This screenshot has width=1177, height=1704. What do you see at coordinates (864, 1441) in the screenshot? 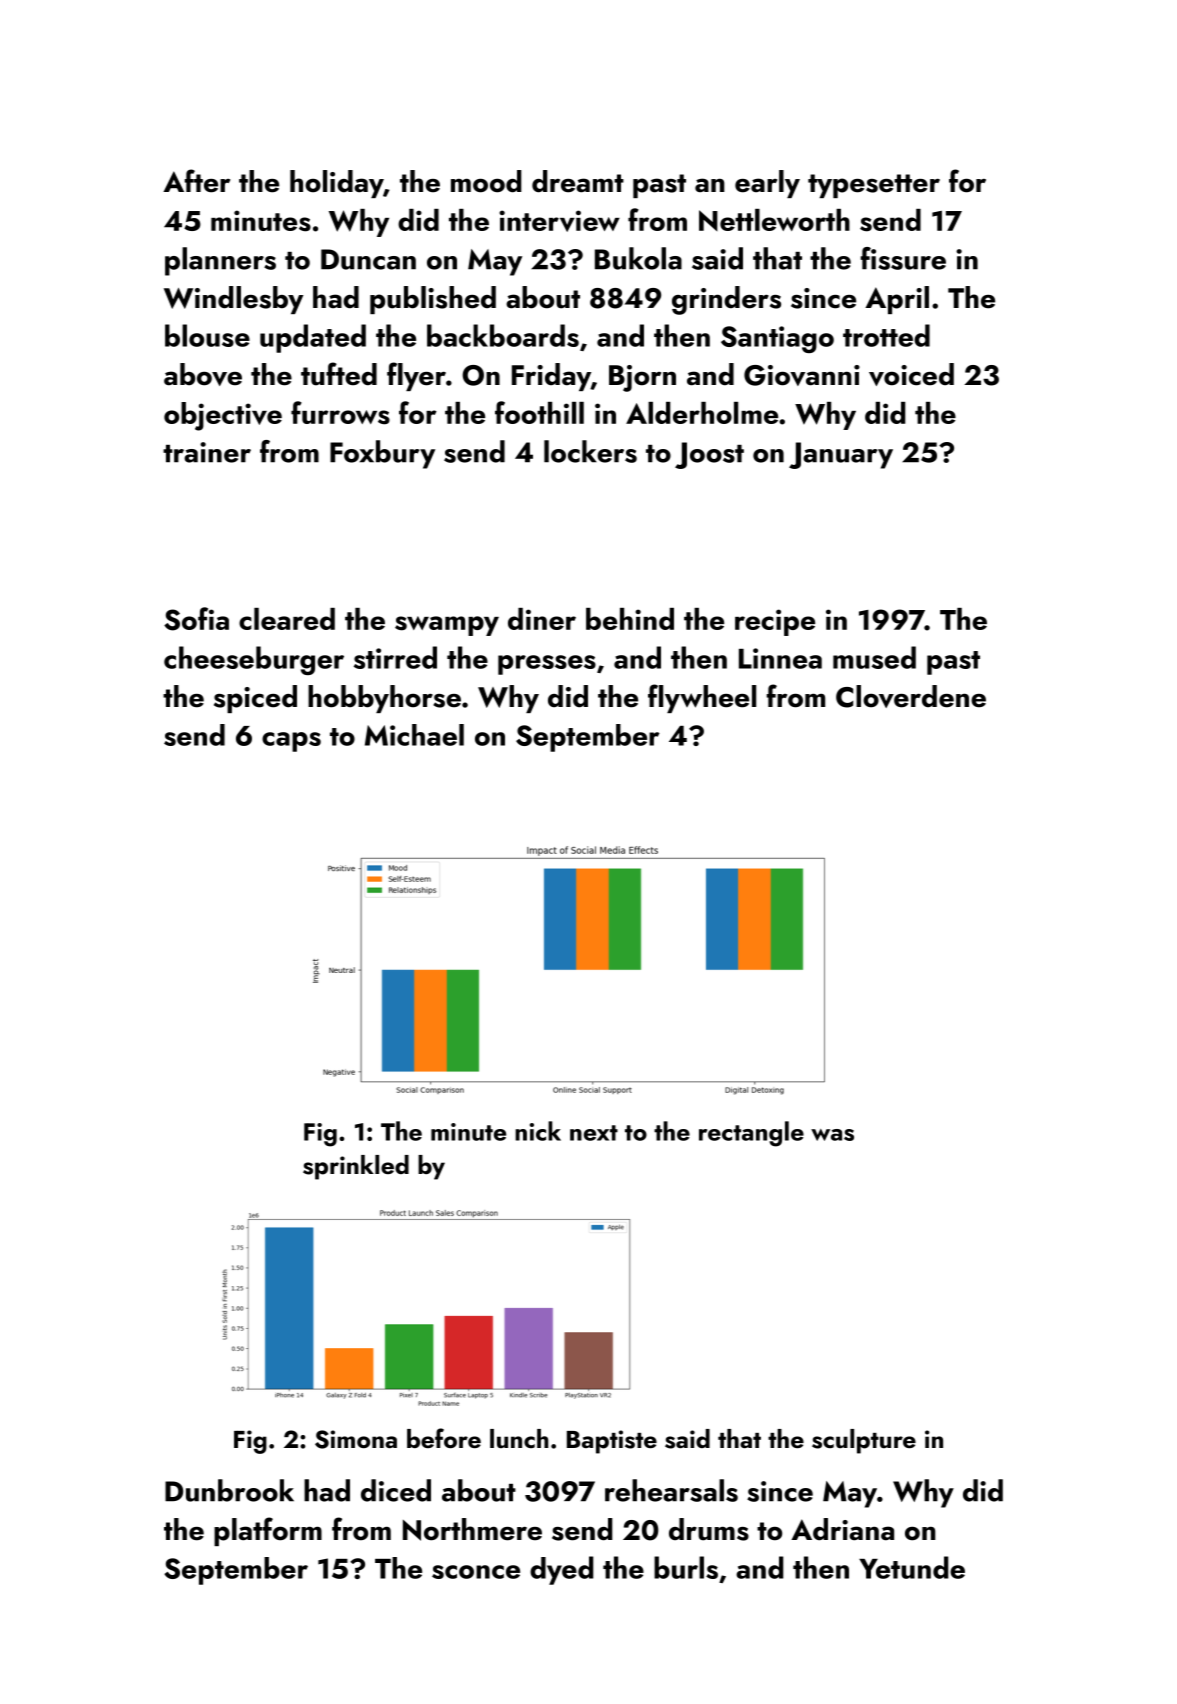
I see `sculpture` at bounding box center [864, 1441].
